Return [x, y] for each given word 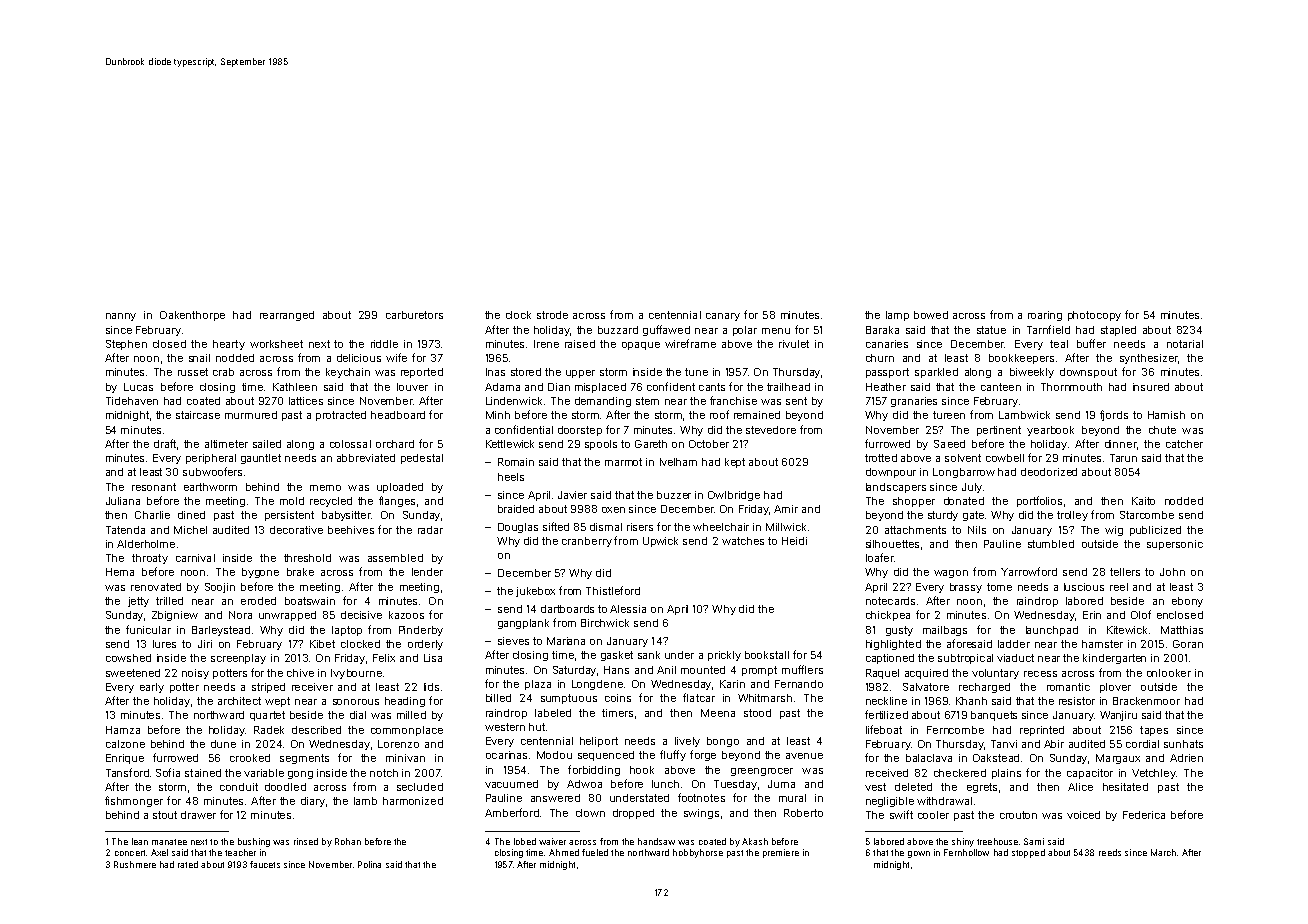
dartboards [567, 609]
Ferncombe [955, 730]
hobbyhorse [698, 853]
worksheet [276, 344]
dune [223, 744]
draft [165, 443]
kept [735, 463]
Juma [781, 784]
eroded [258, 601]
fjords [1114, 415]
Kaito [1143, 501]
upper [580, 374]
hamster [1102, 644]
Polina [369, 864]
